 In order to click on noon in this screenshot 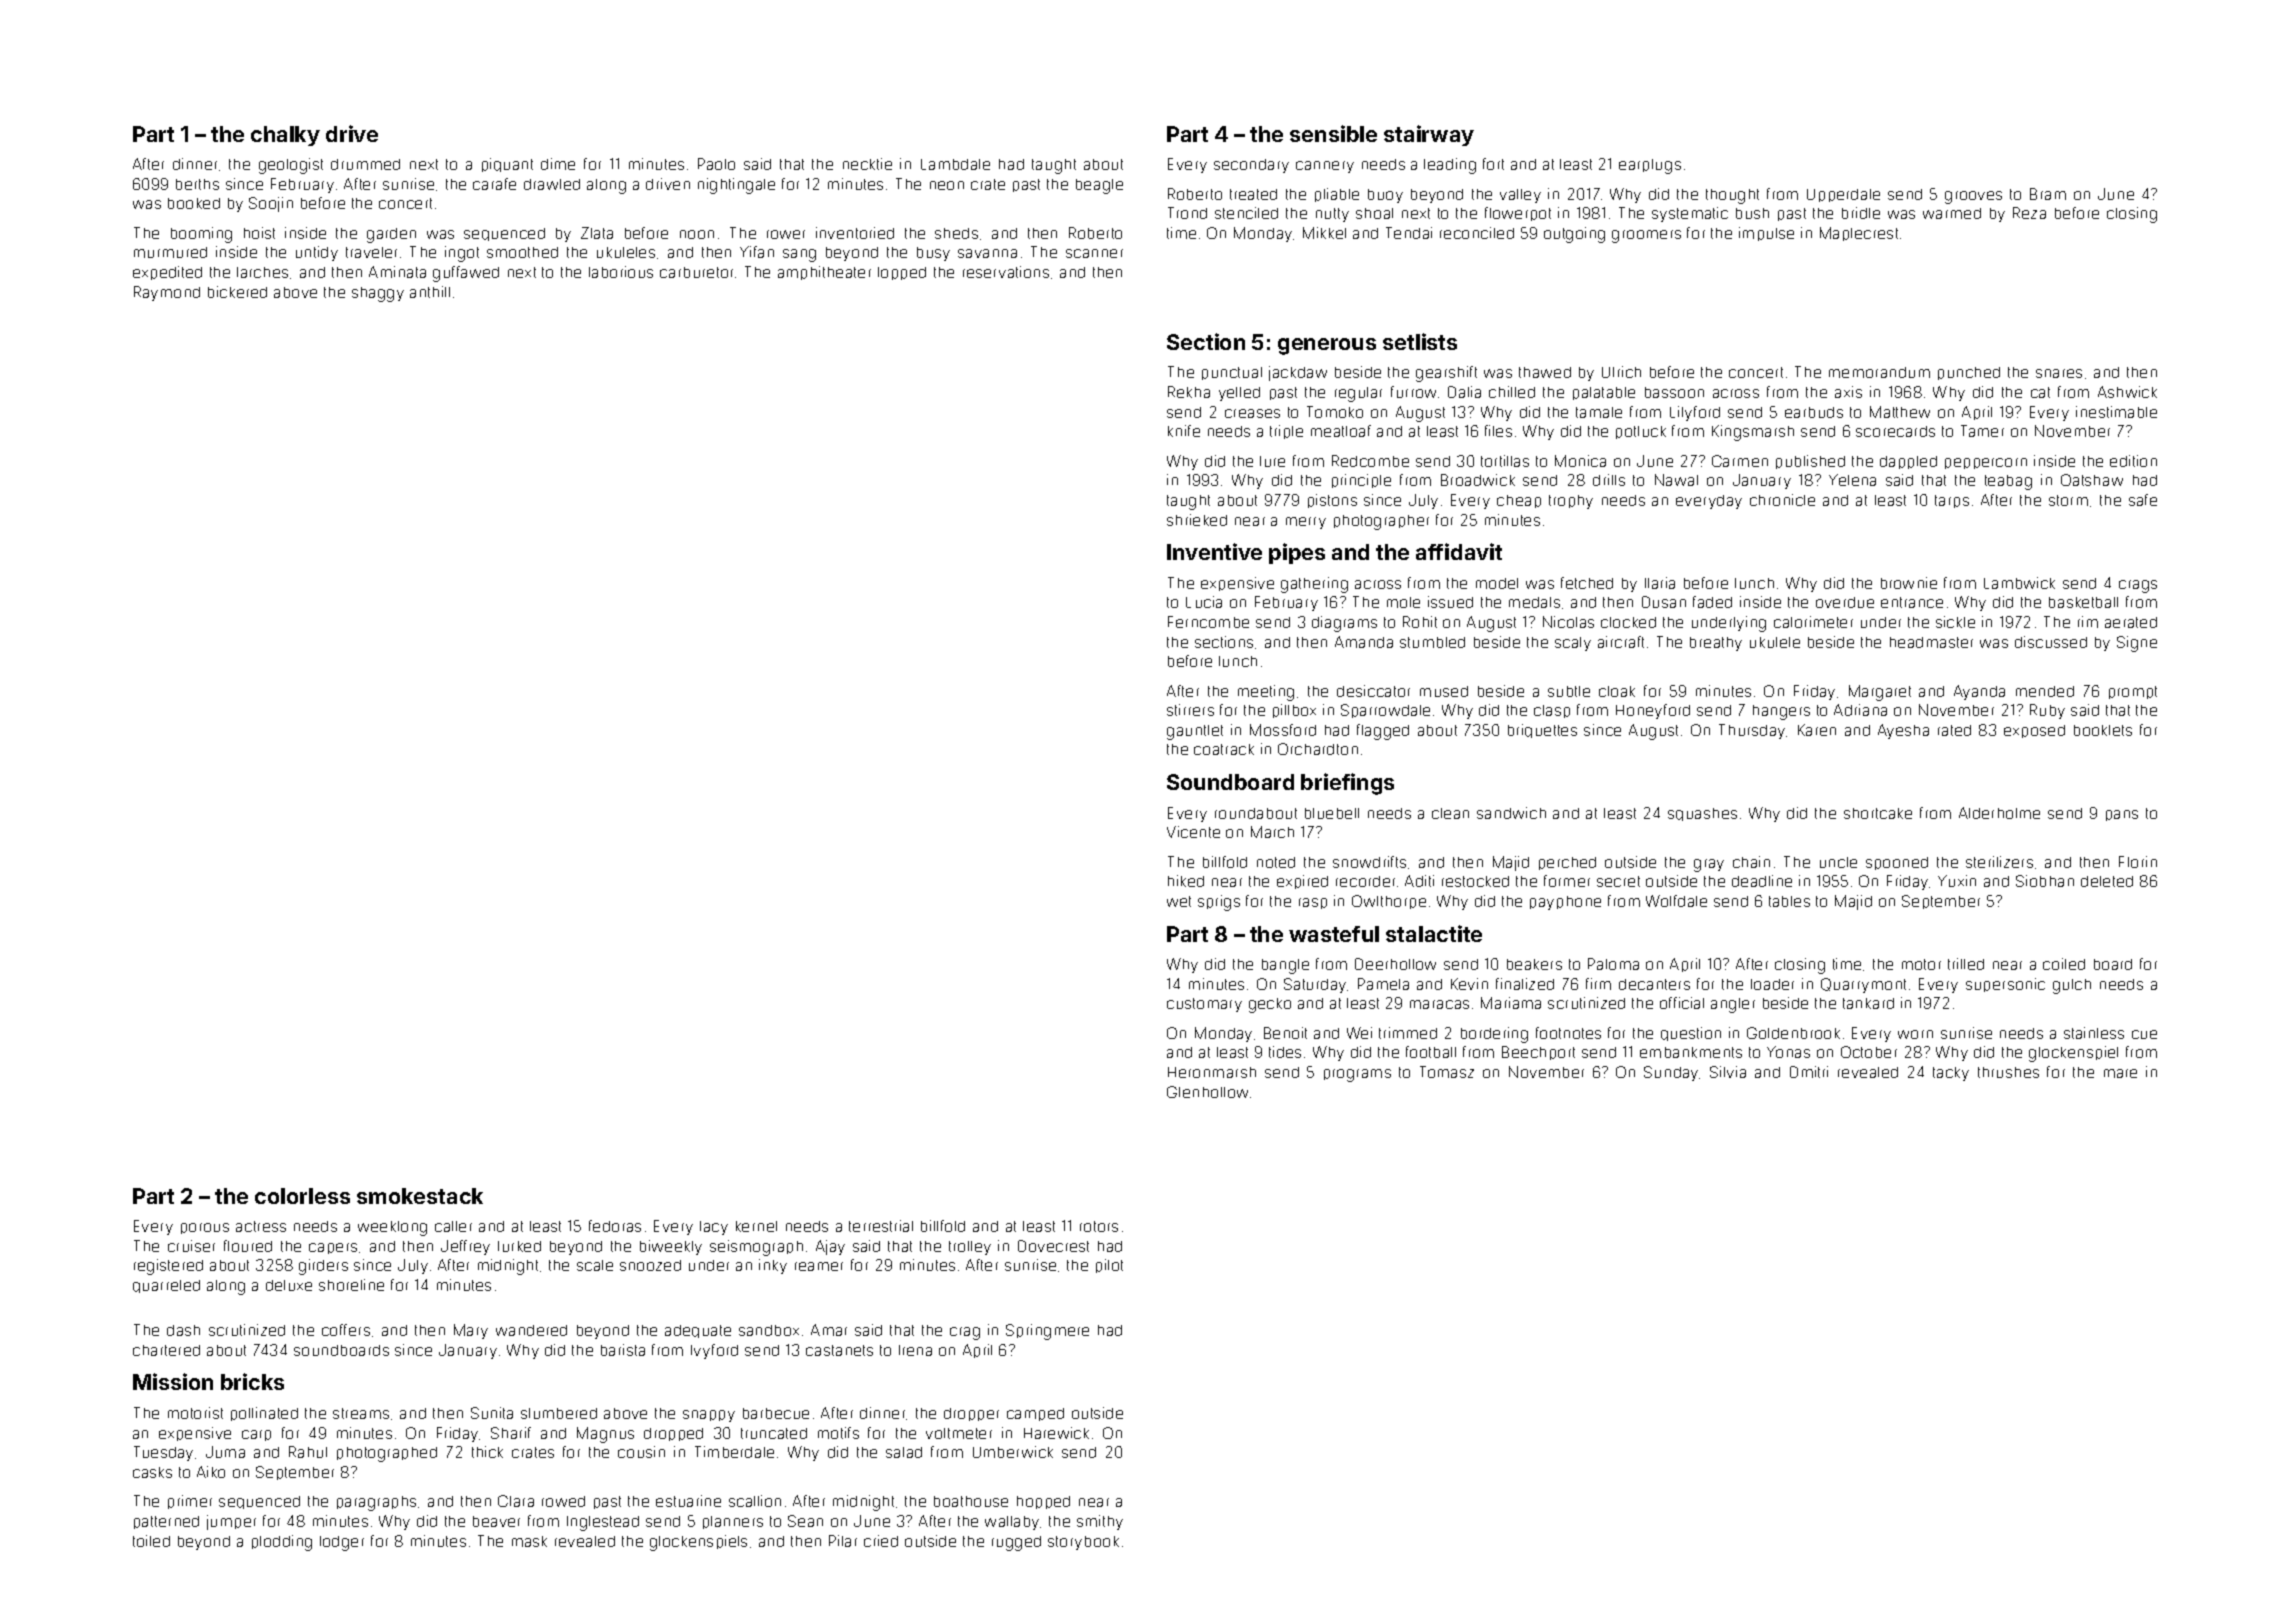, I will do `click(697, 234)`.
